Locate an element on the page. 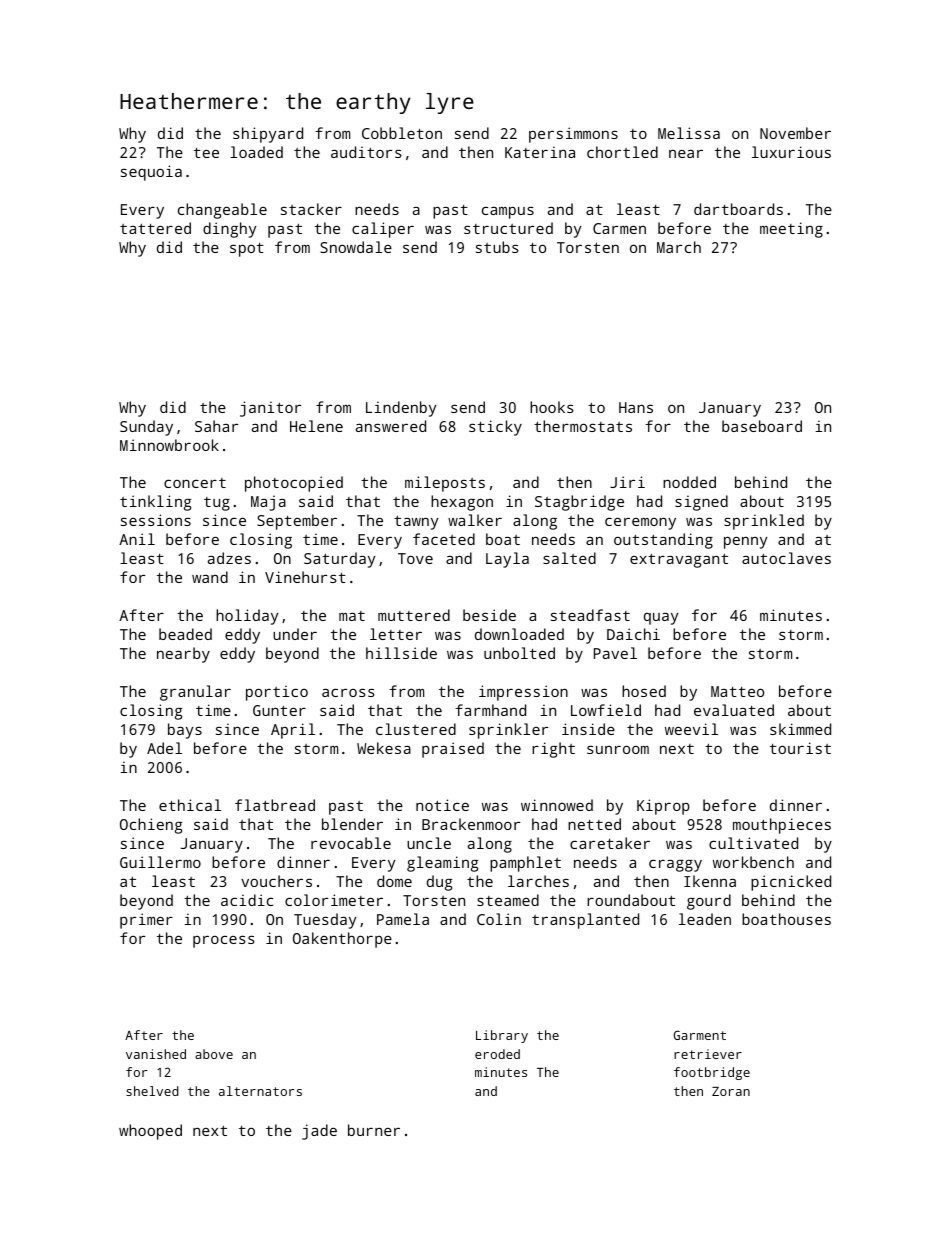 Image resolution: width=952 pixels, height=1233 pixels. tee is located at coordinates (206, 153).
